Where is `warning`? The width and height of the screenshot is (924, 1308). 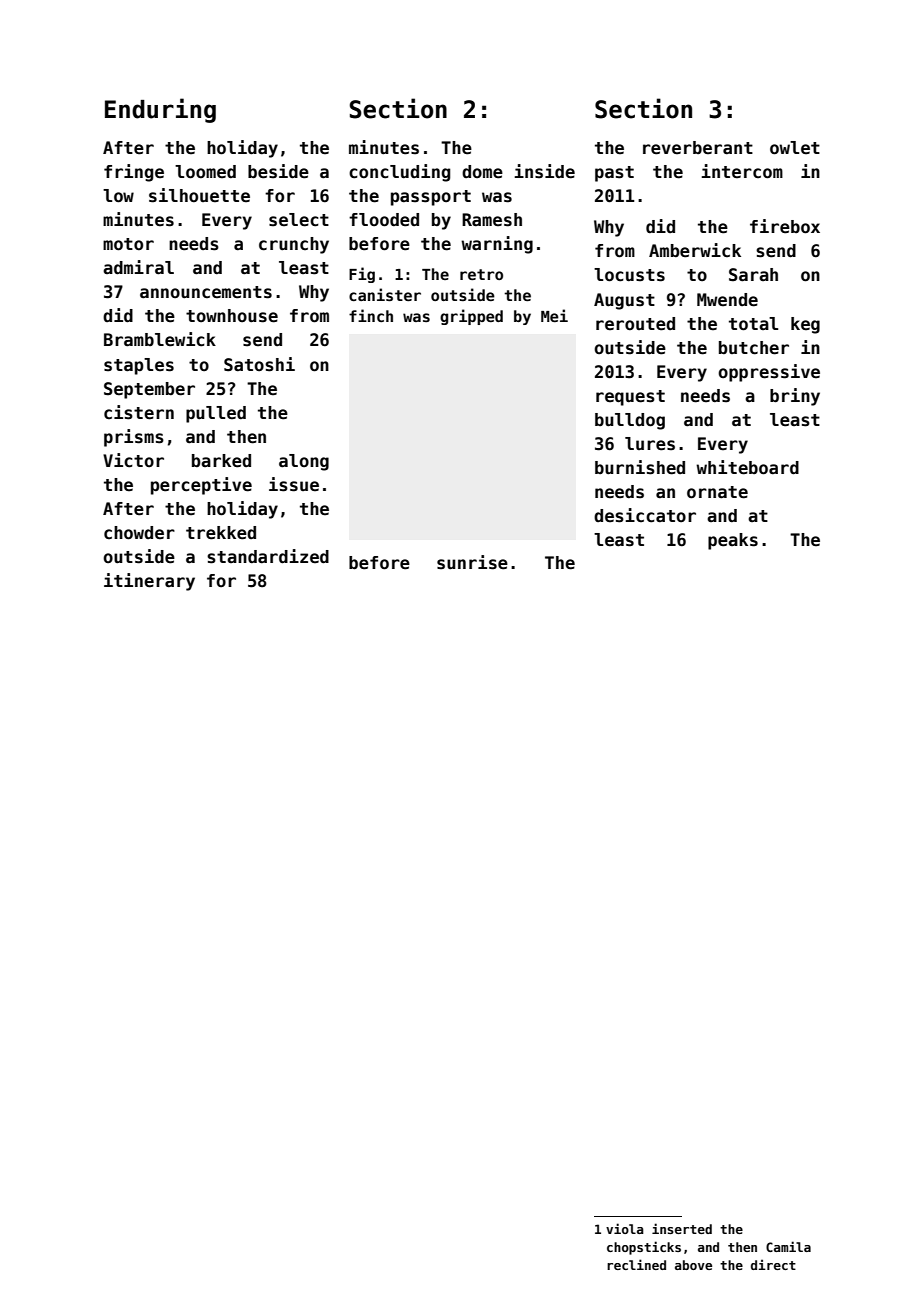
warning is located at coordinates (497, 245).
